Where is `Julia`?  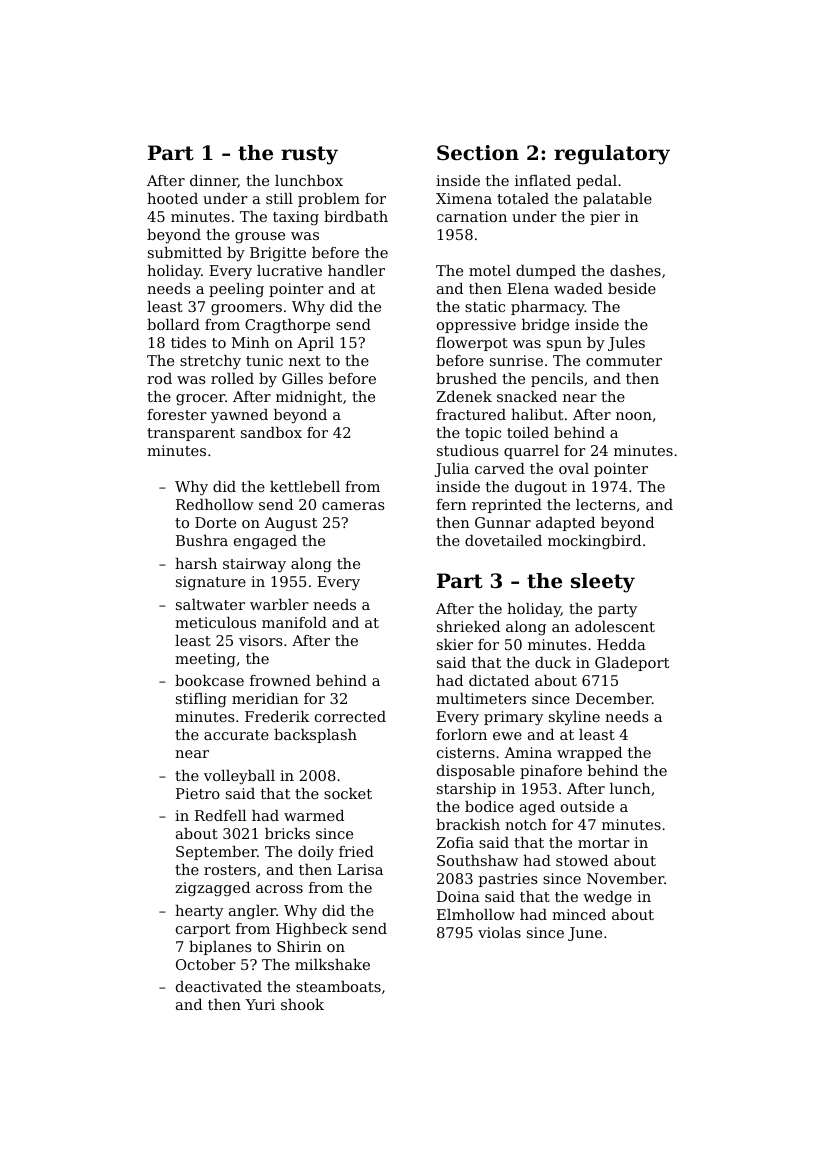
Julia is located at coordinates (451, 470).
